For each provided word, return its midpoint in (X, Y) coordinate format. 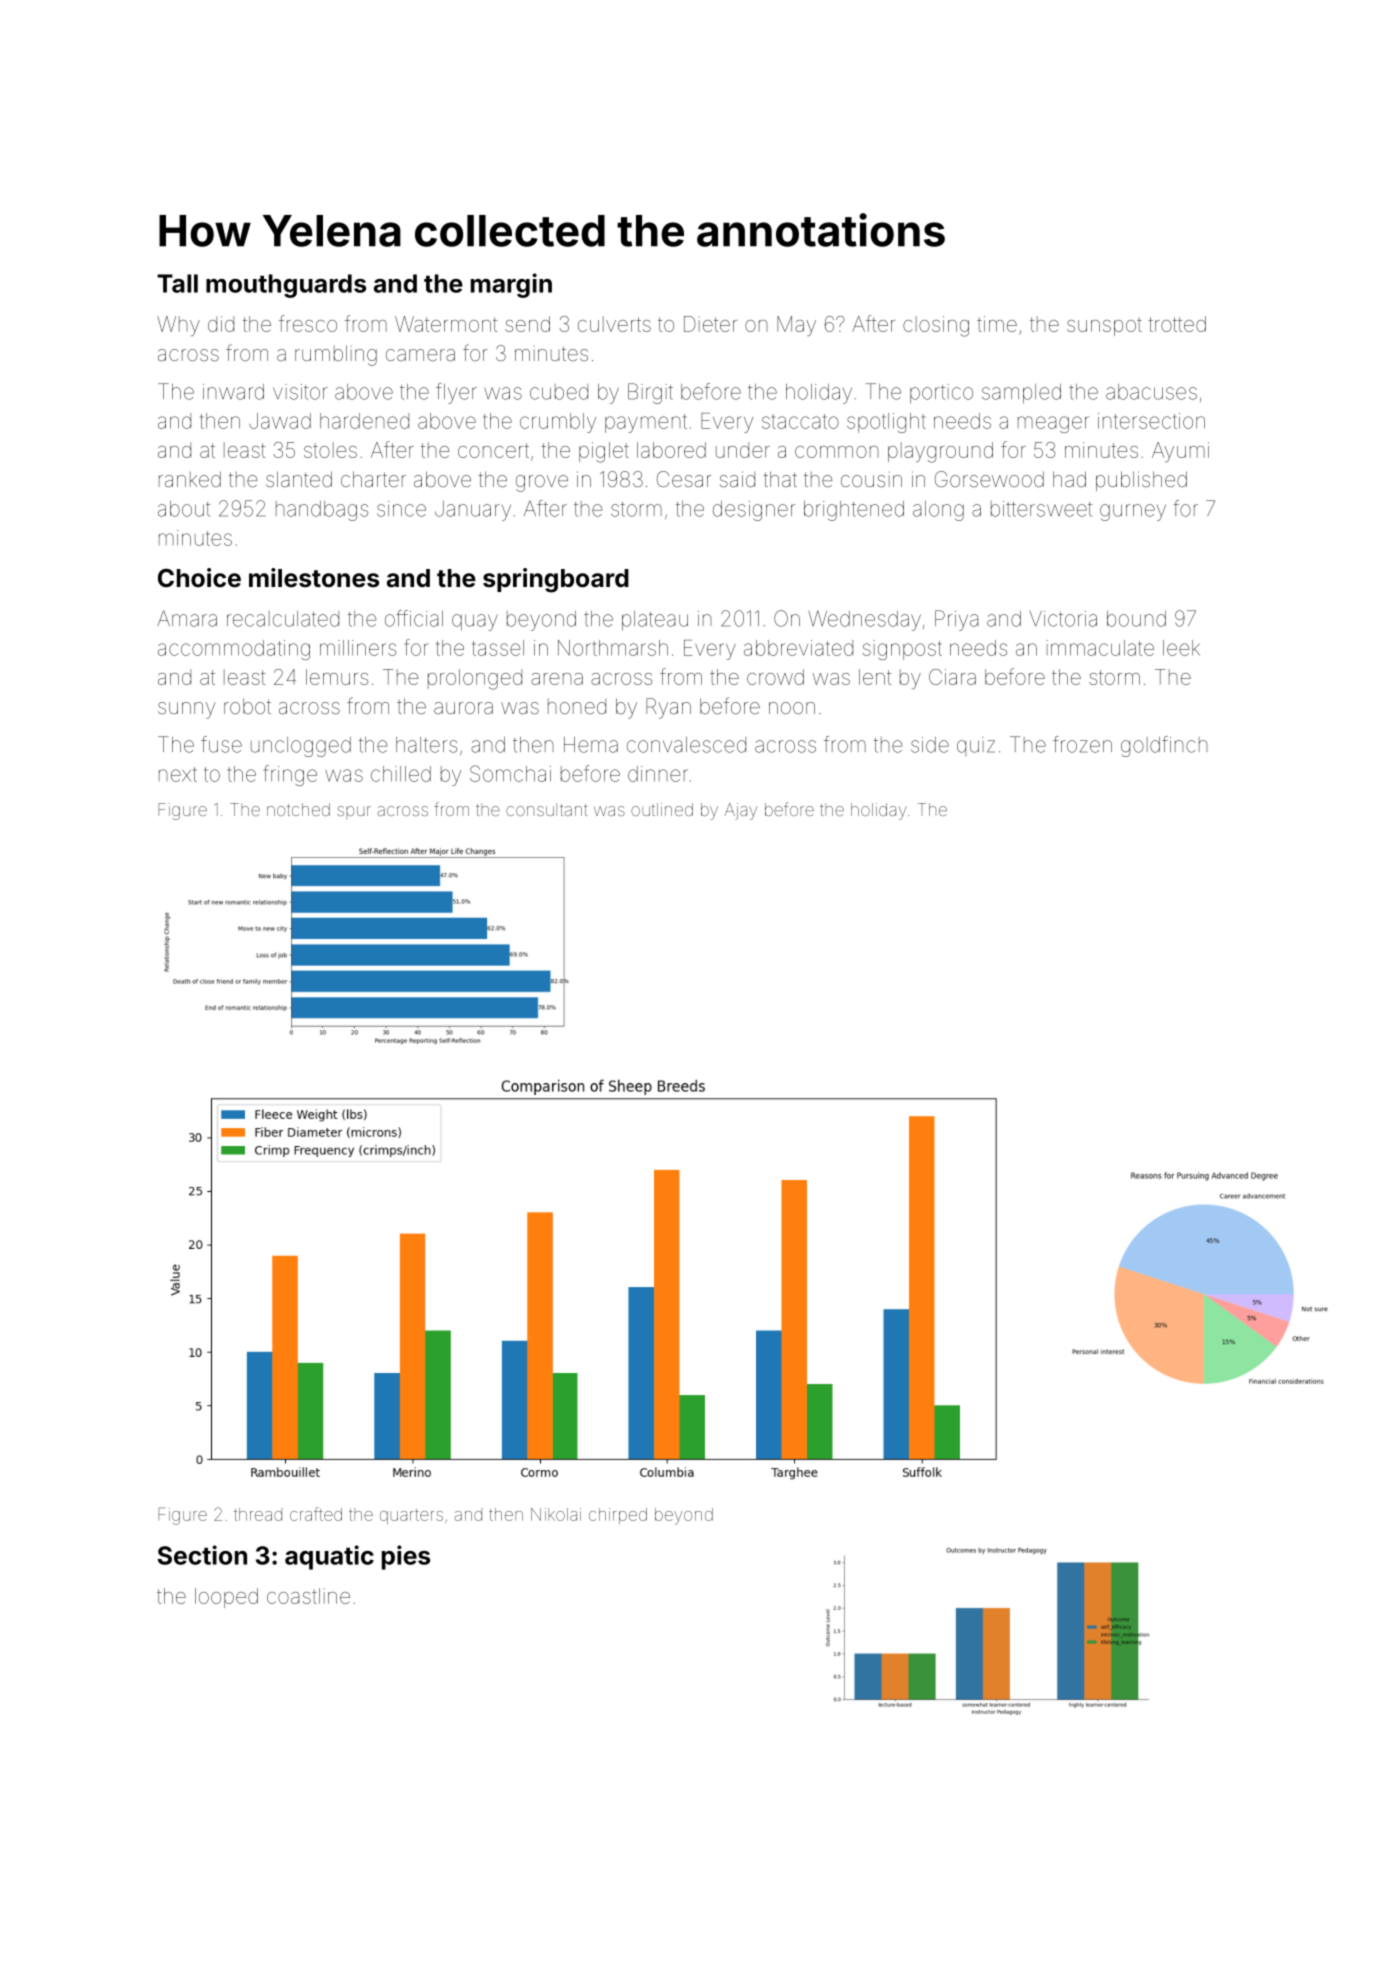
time (997, 324)
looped (226, 1598)
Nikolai (556, 1514)
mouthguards (286, 286)
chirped (618, 1516)
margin (511, 285)
